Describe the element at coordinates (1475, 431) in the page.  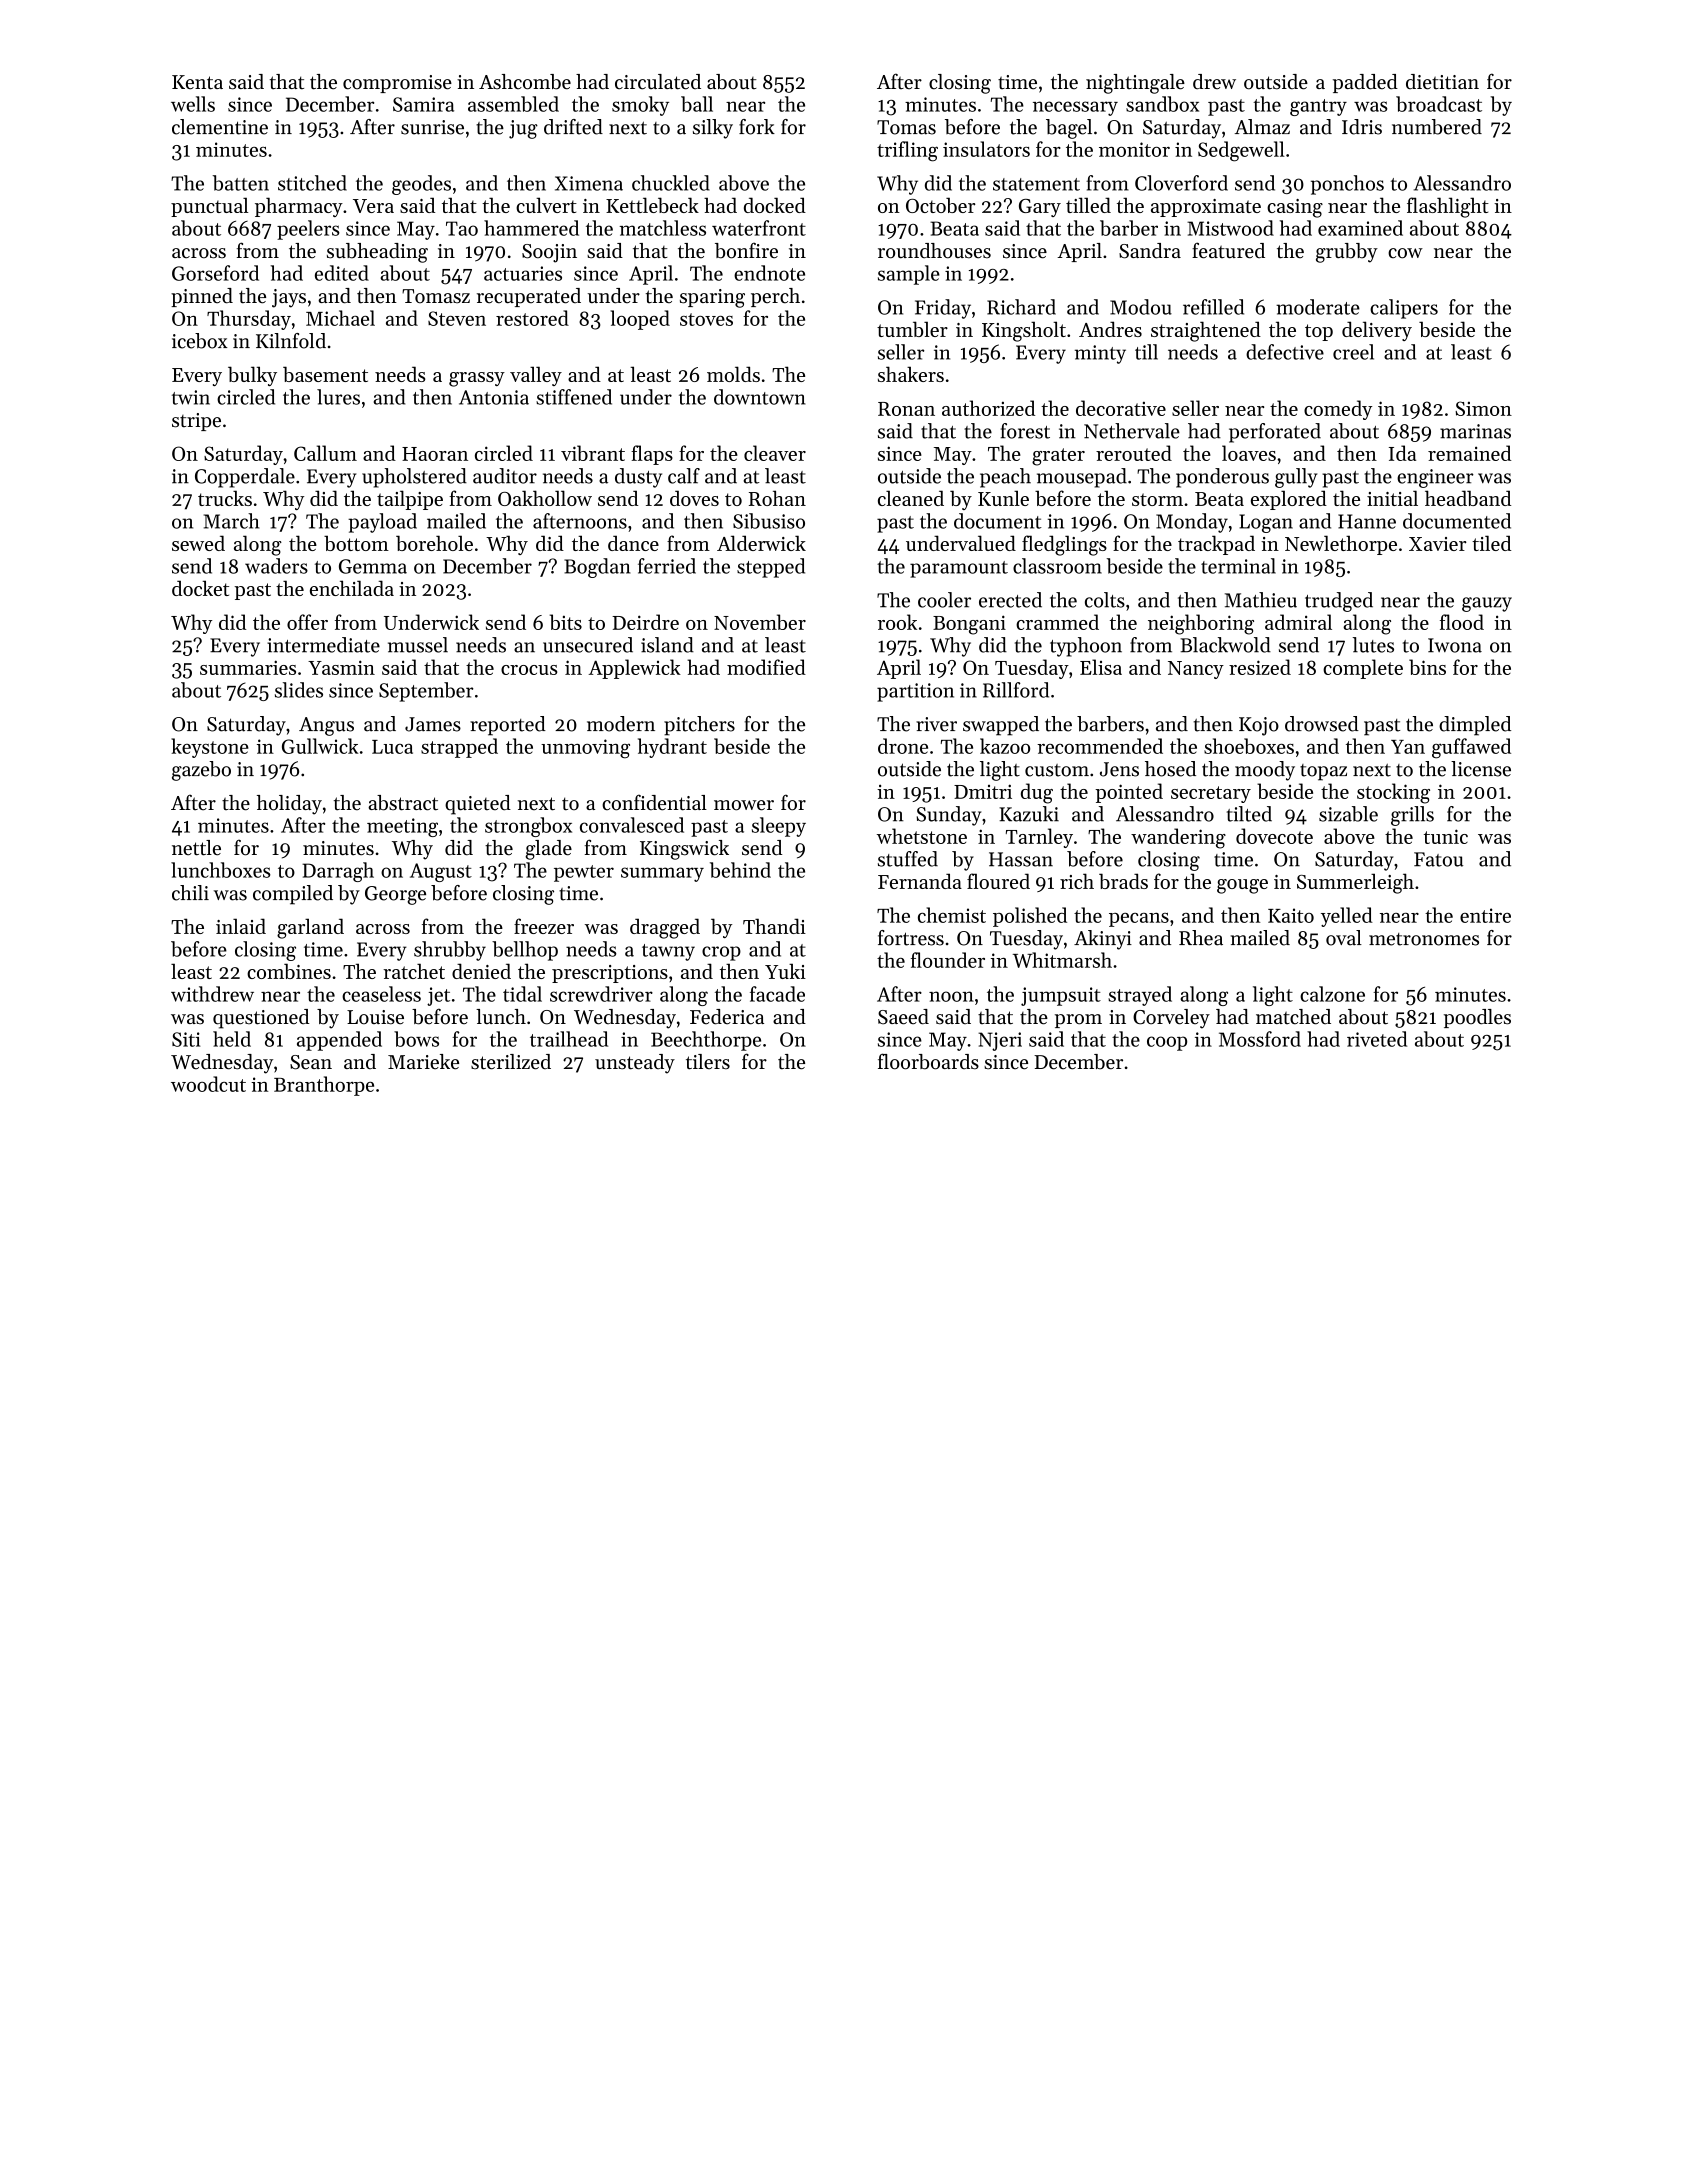
I see `marinas` at that location.
